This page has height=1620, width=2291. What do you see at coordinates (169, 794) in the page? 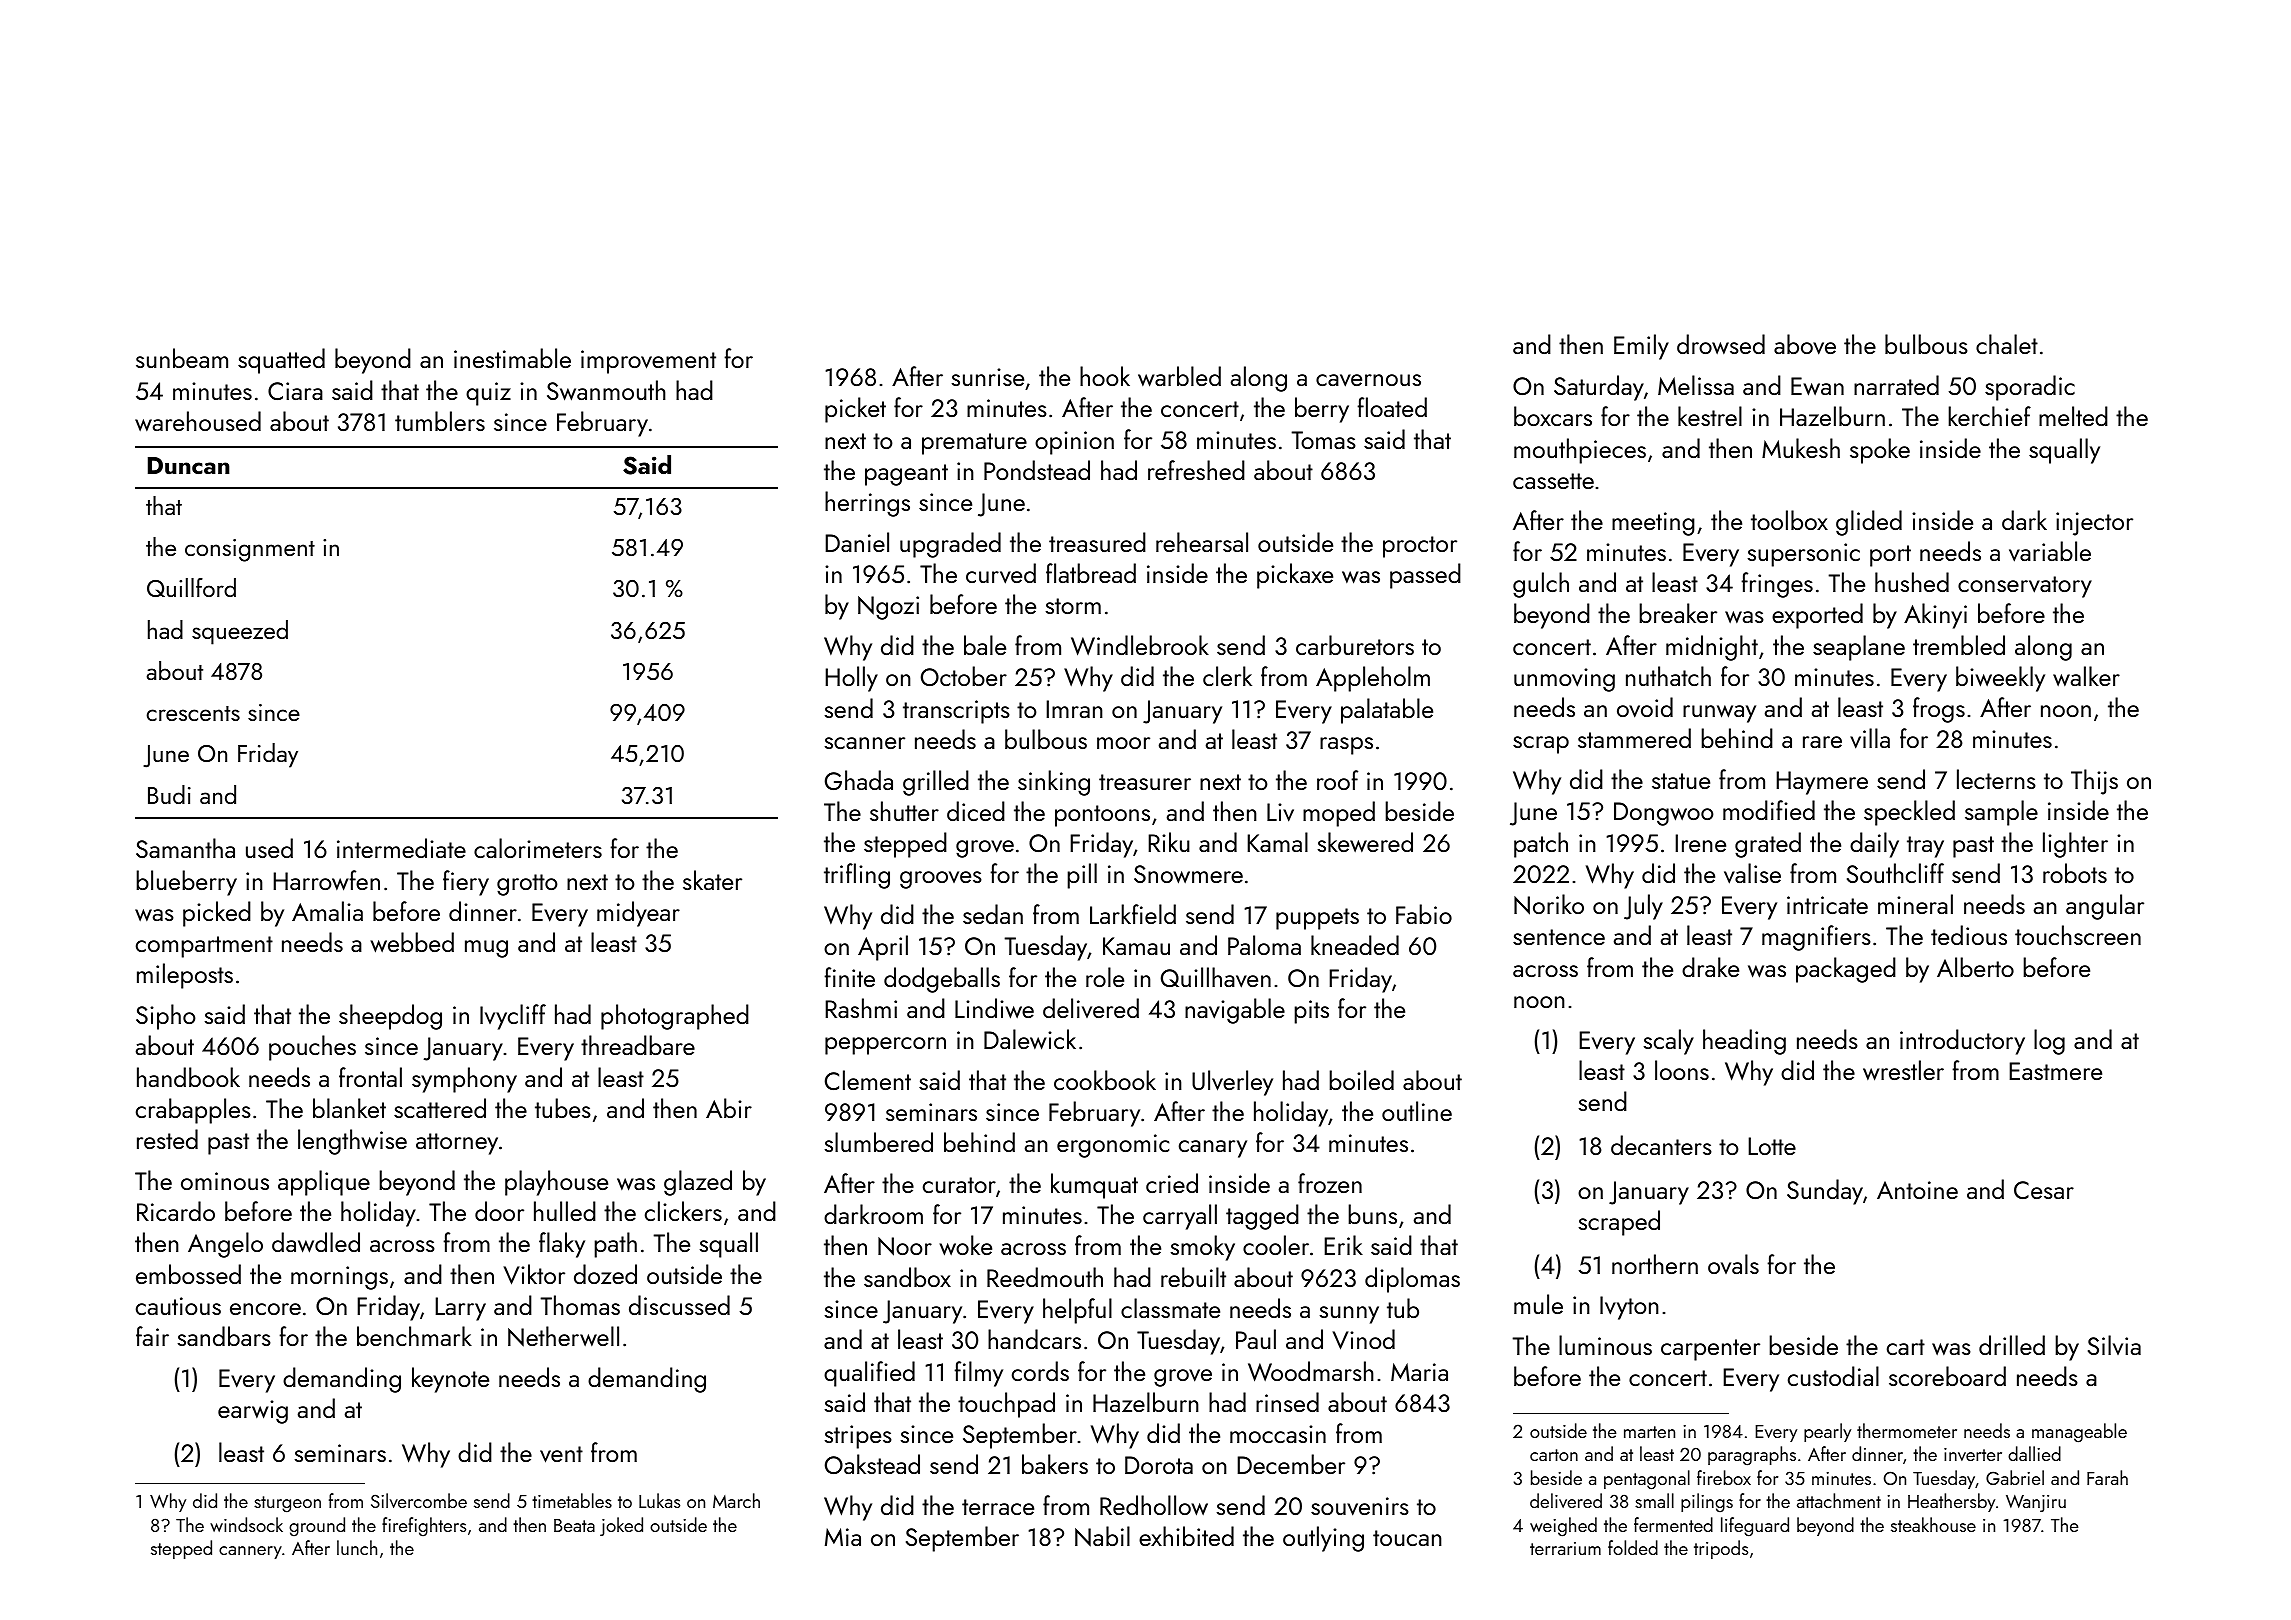
I see `Budi` at bounding box center [169, 794].
